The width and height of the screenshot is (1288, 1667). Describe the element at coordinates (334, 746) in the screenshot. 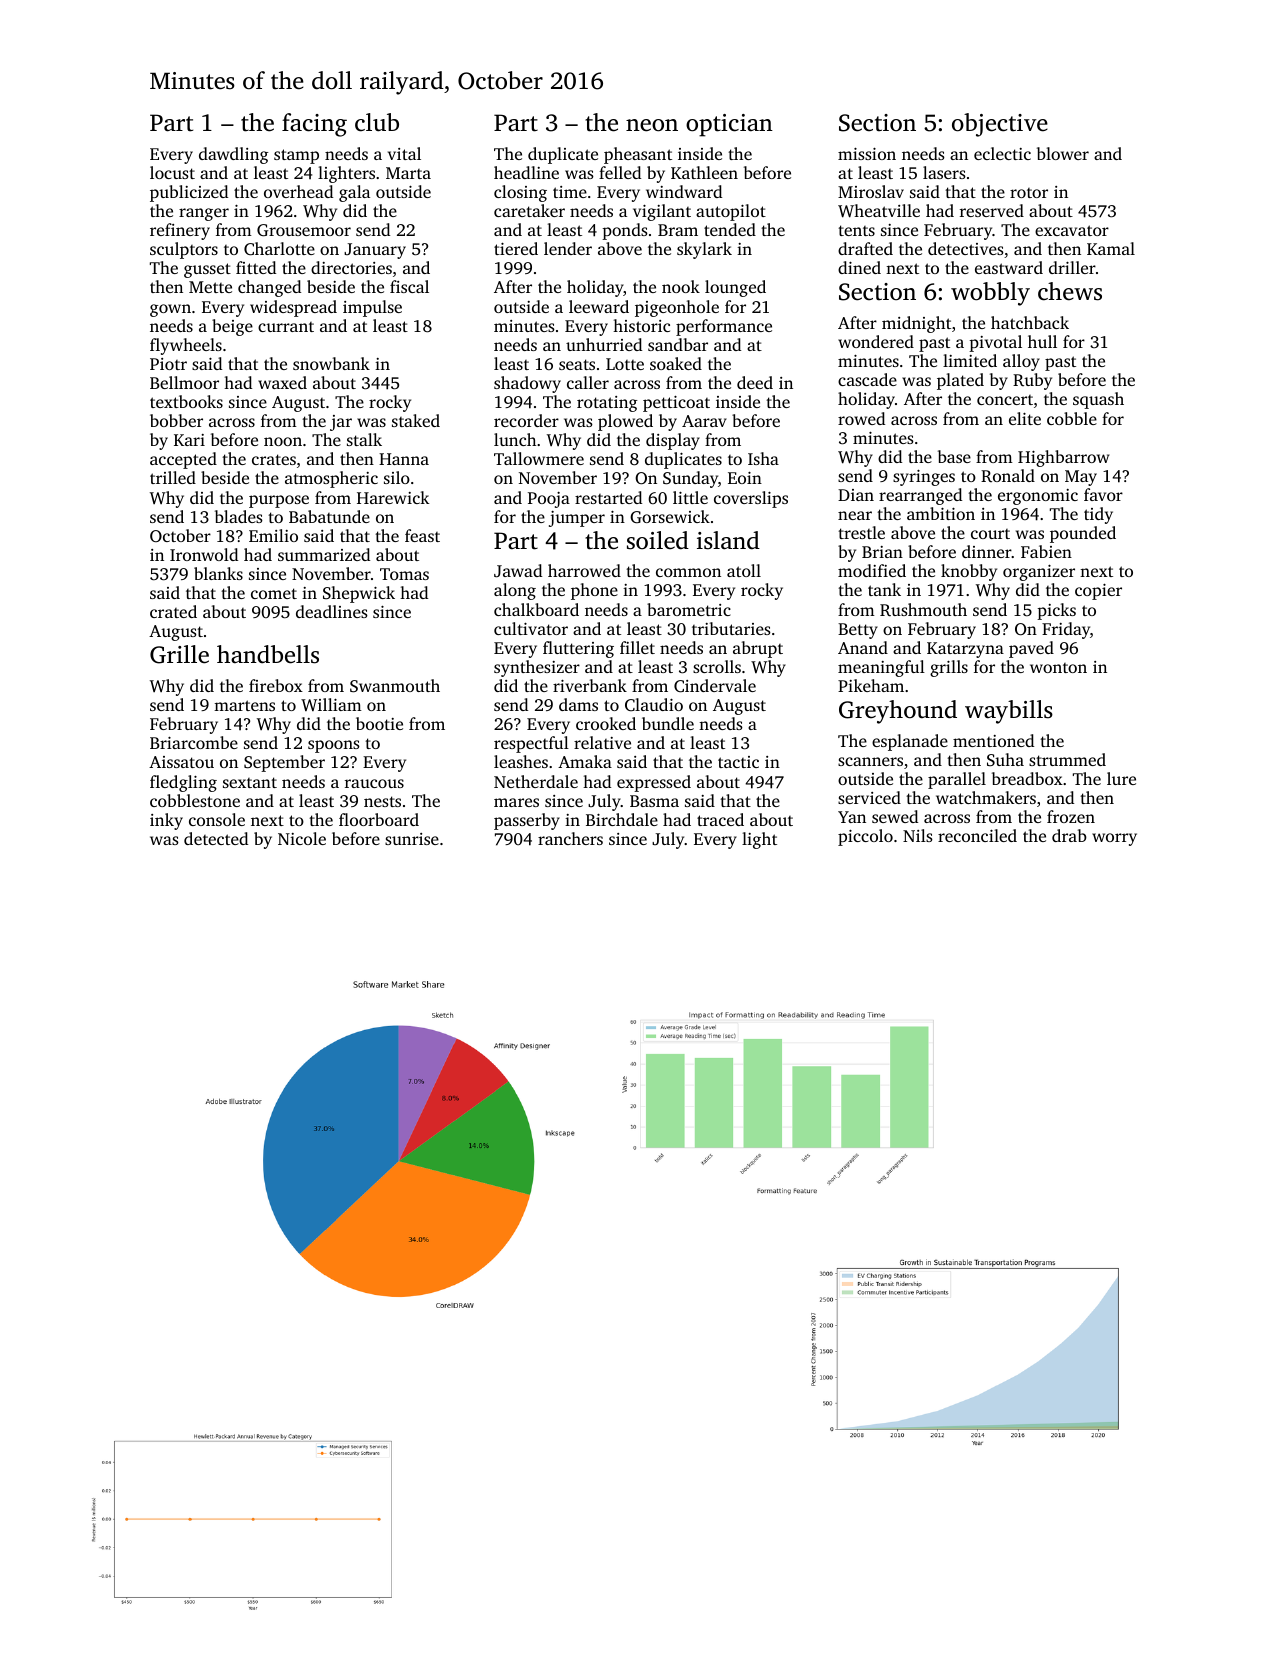

I see `spoons` at that location.
